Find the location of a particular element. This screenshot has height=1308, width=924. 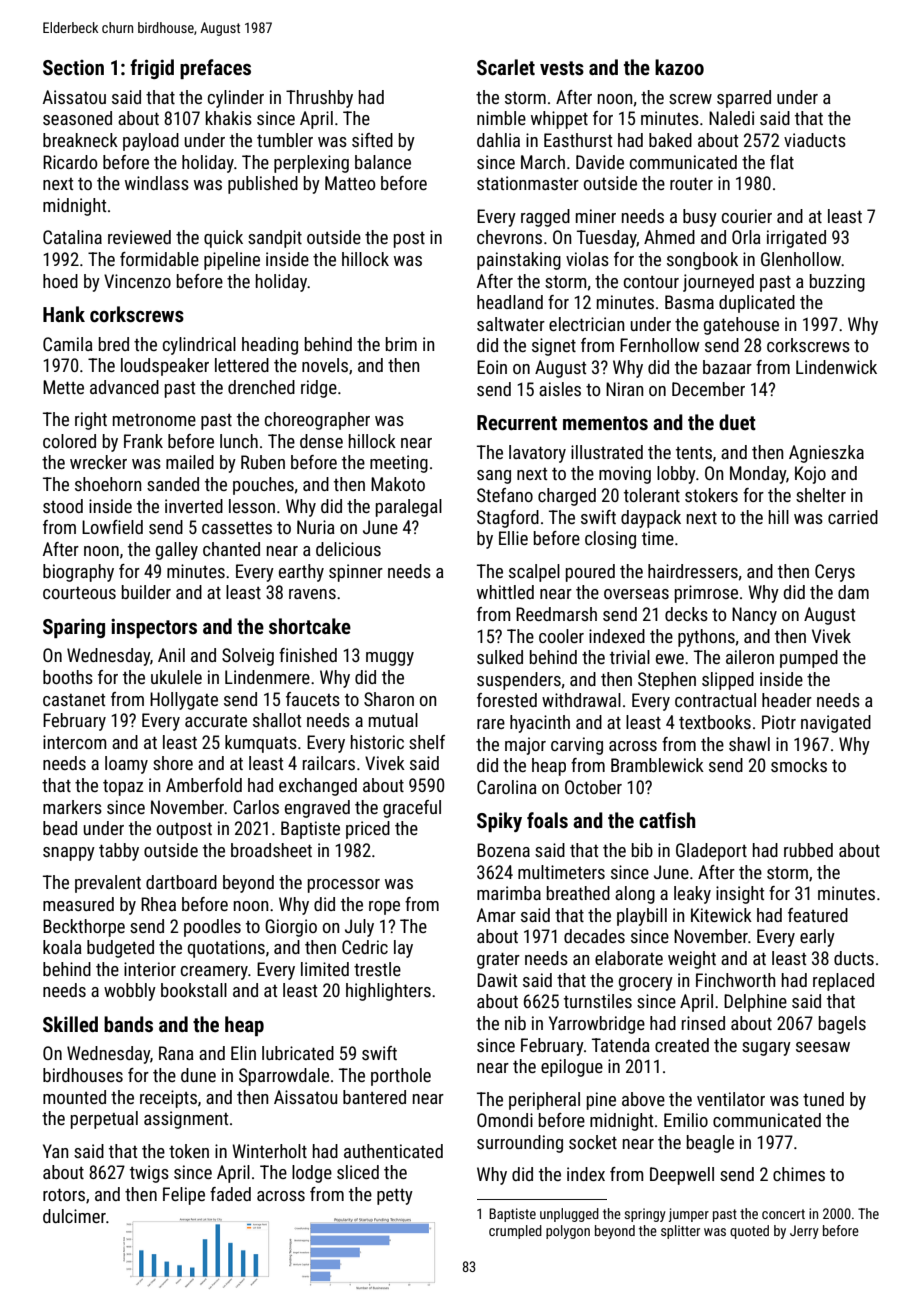

Section is located at coordinates (73, 67).
